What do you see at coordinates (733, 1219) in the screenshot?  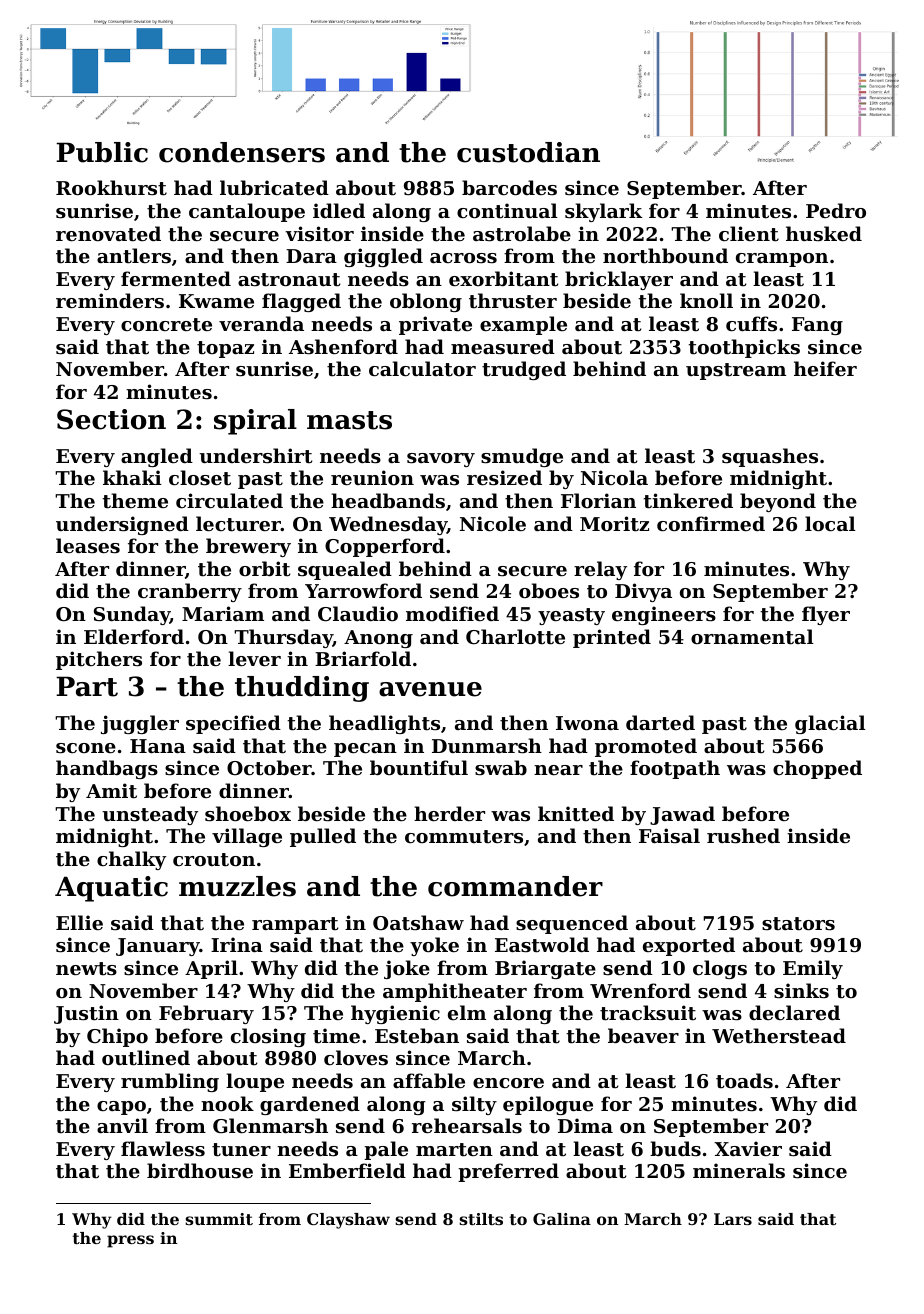 I see `Lars` at bounding box center [733, 1219].
